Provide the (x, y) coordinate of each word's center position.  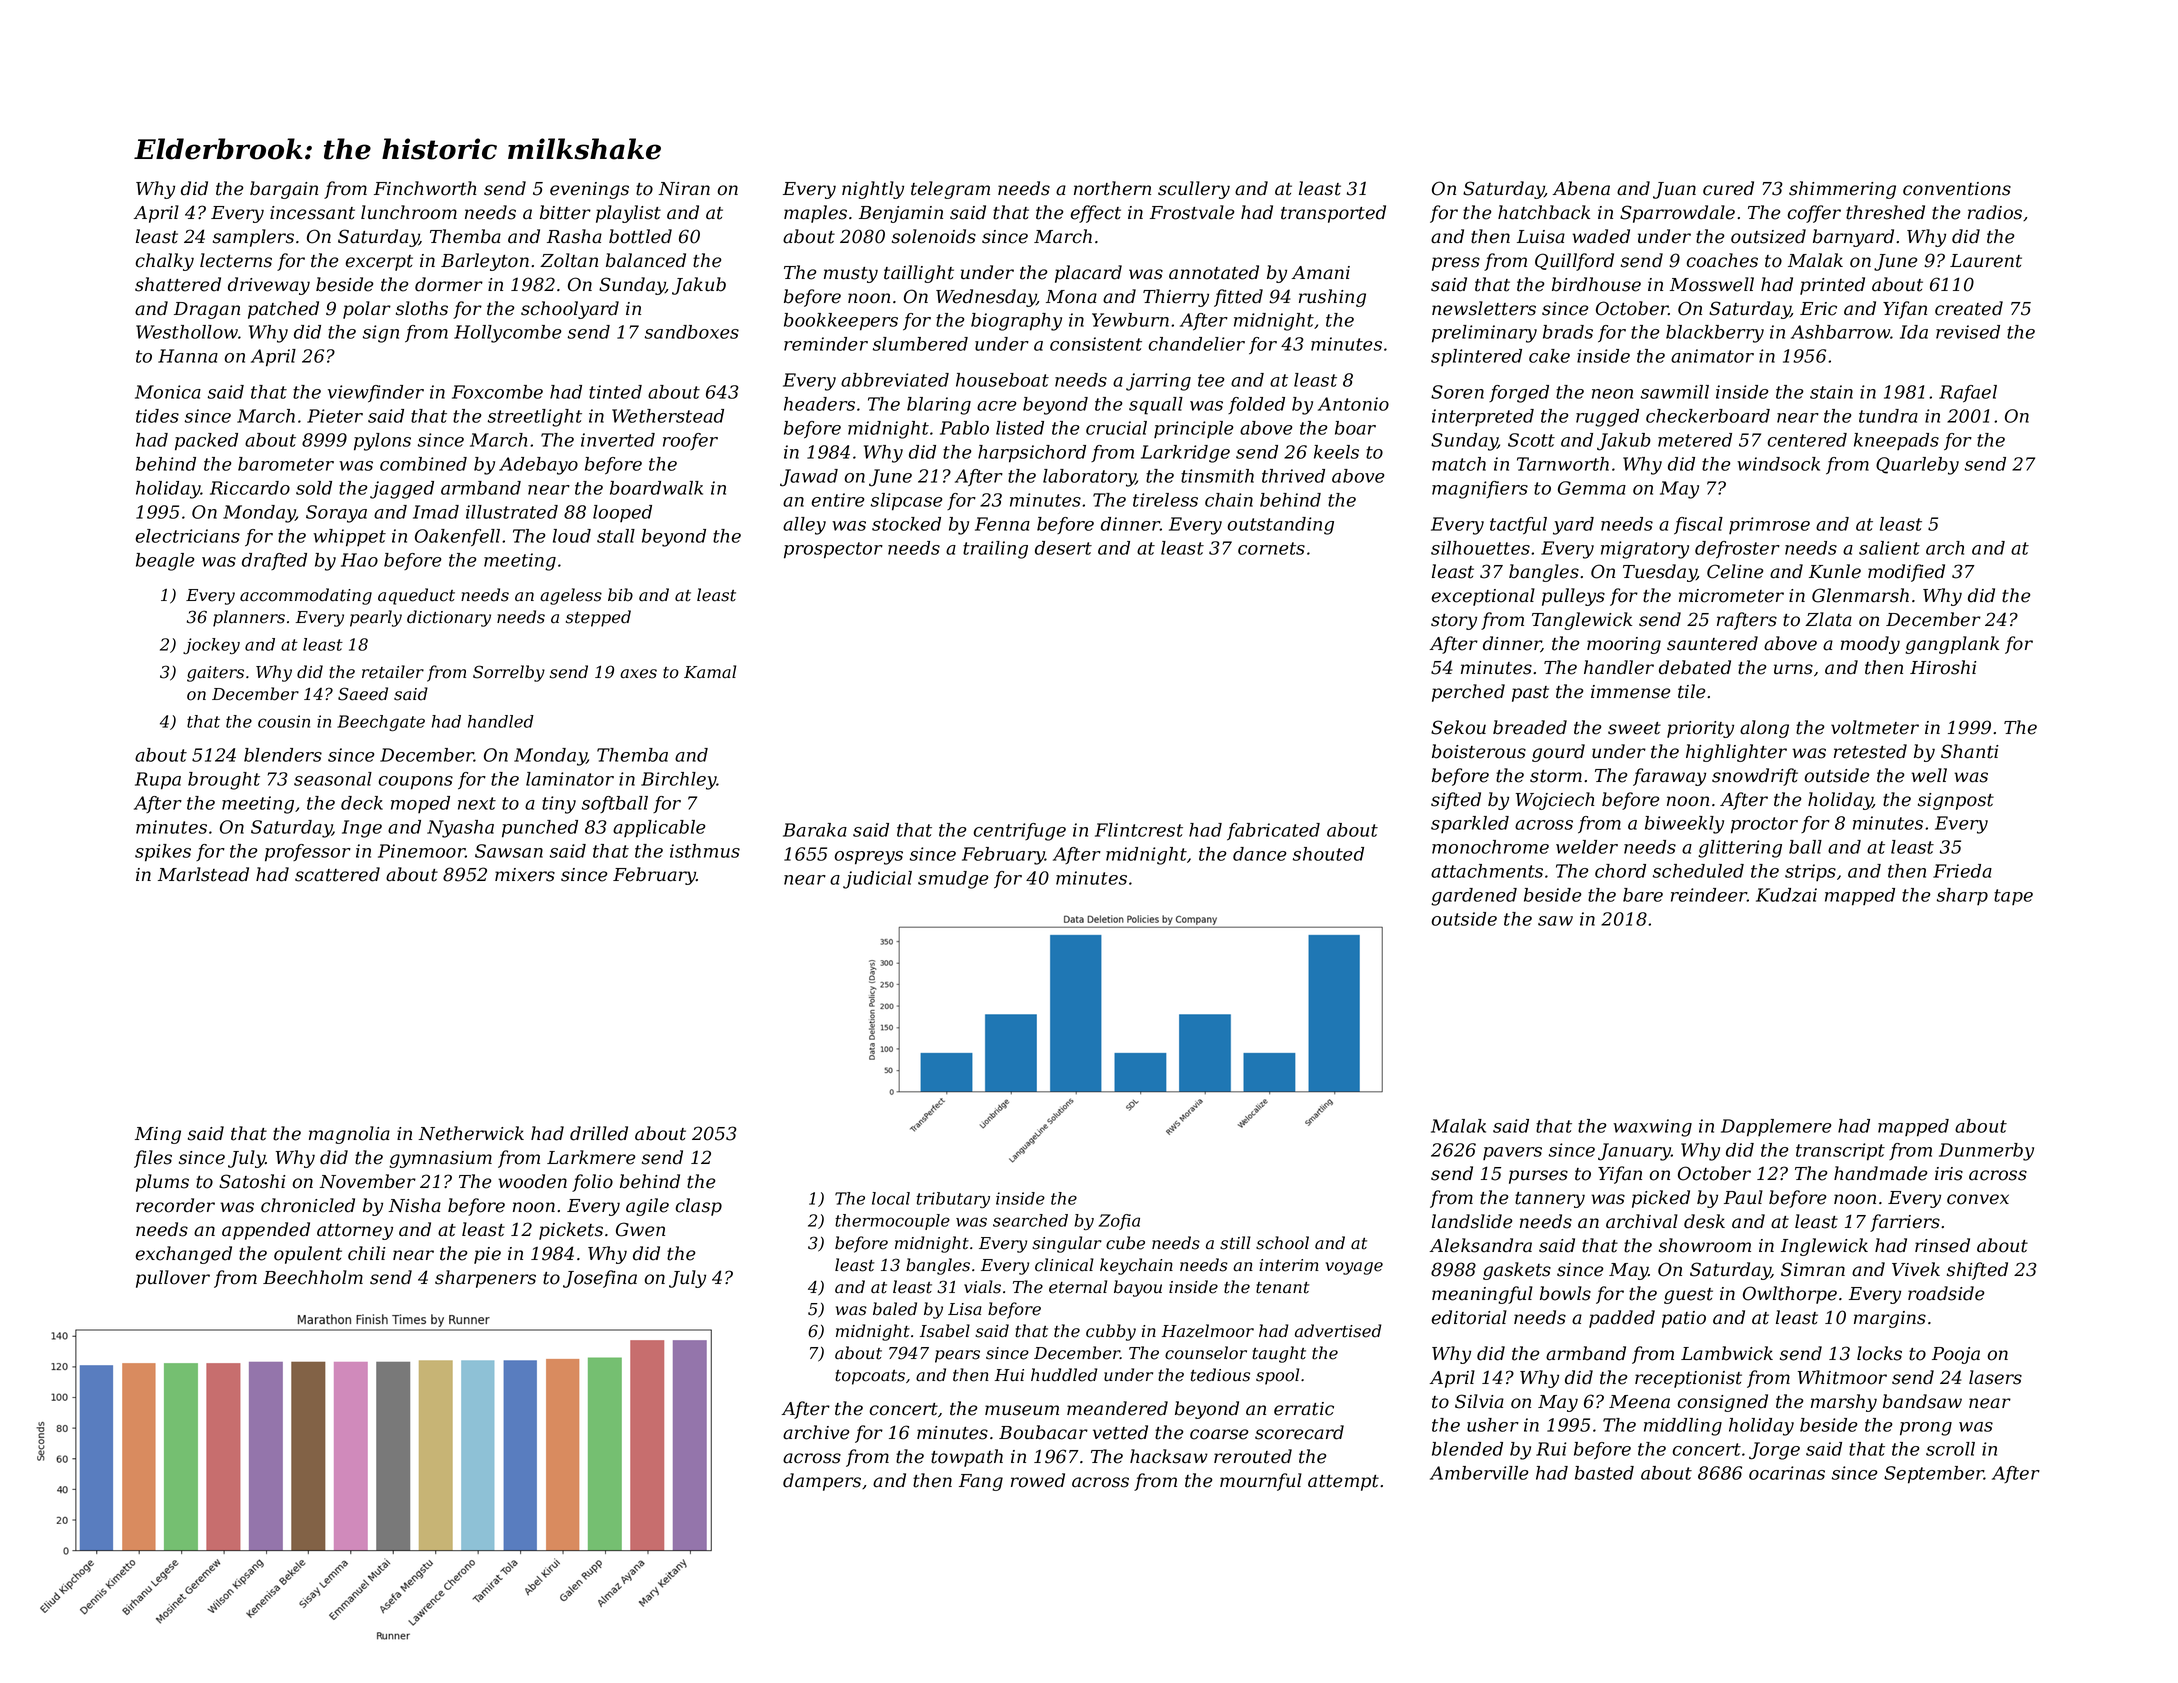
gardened (1474, 897)
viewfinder (376, 393)
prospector (833, 550)
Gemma (1592, 488)
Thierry (1176, 298)
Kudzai (1786, 895)
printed (1832, 286)
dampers (822, 1482)
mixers (525, 875)
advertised (1338, 1331)
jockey (211, 646)
